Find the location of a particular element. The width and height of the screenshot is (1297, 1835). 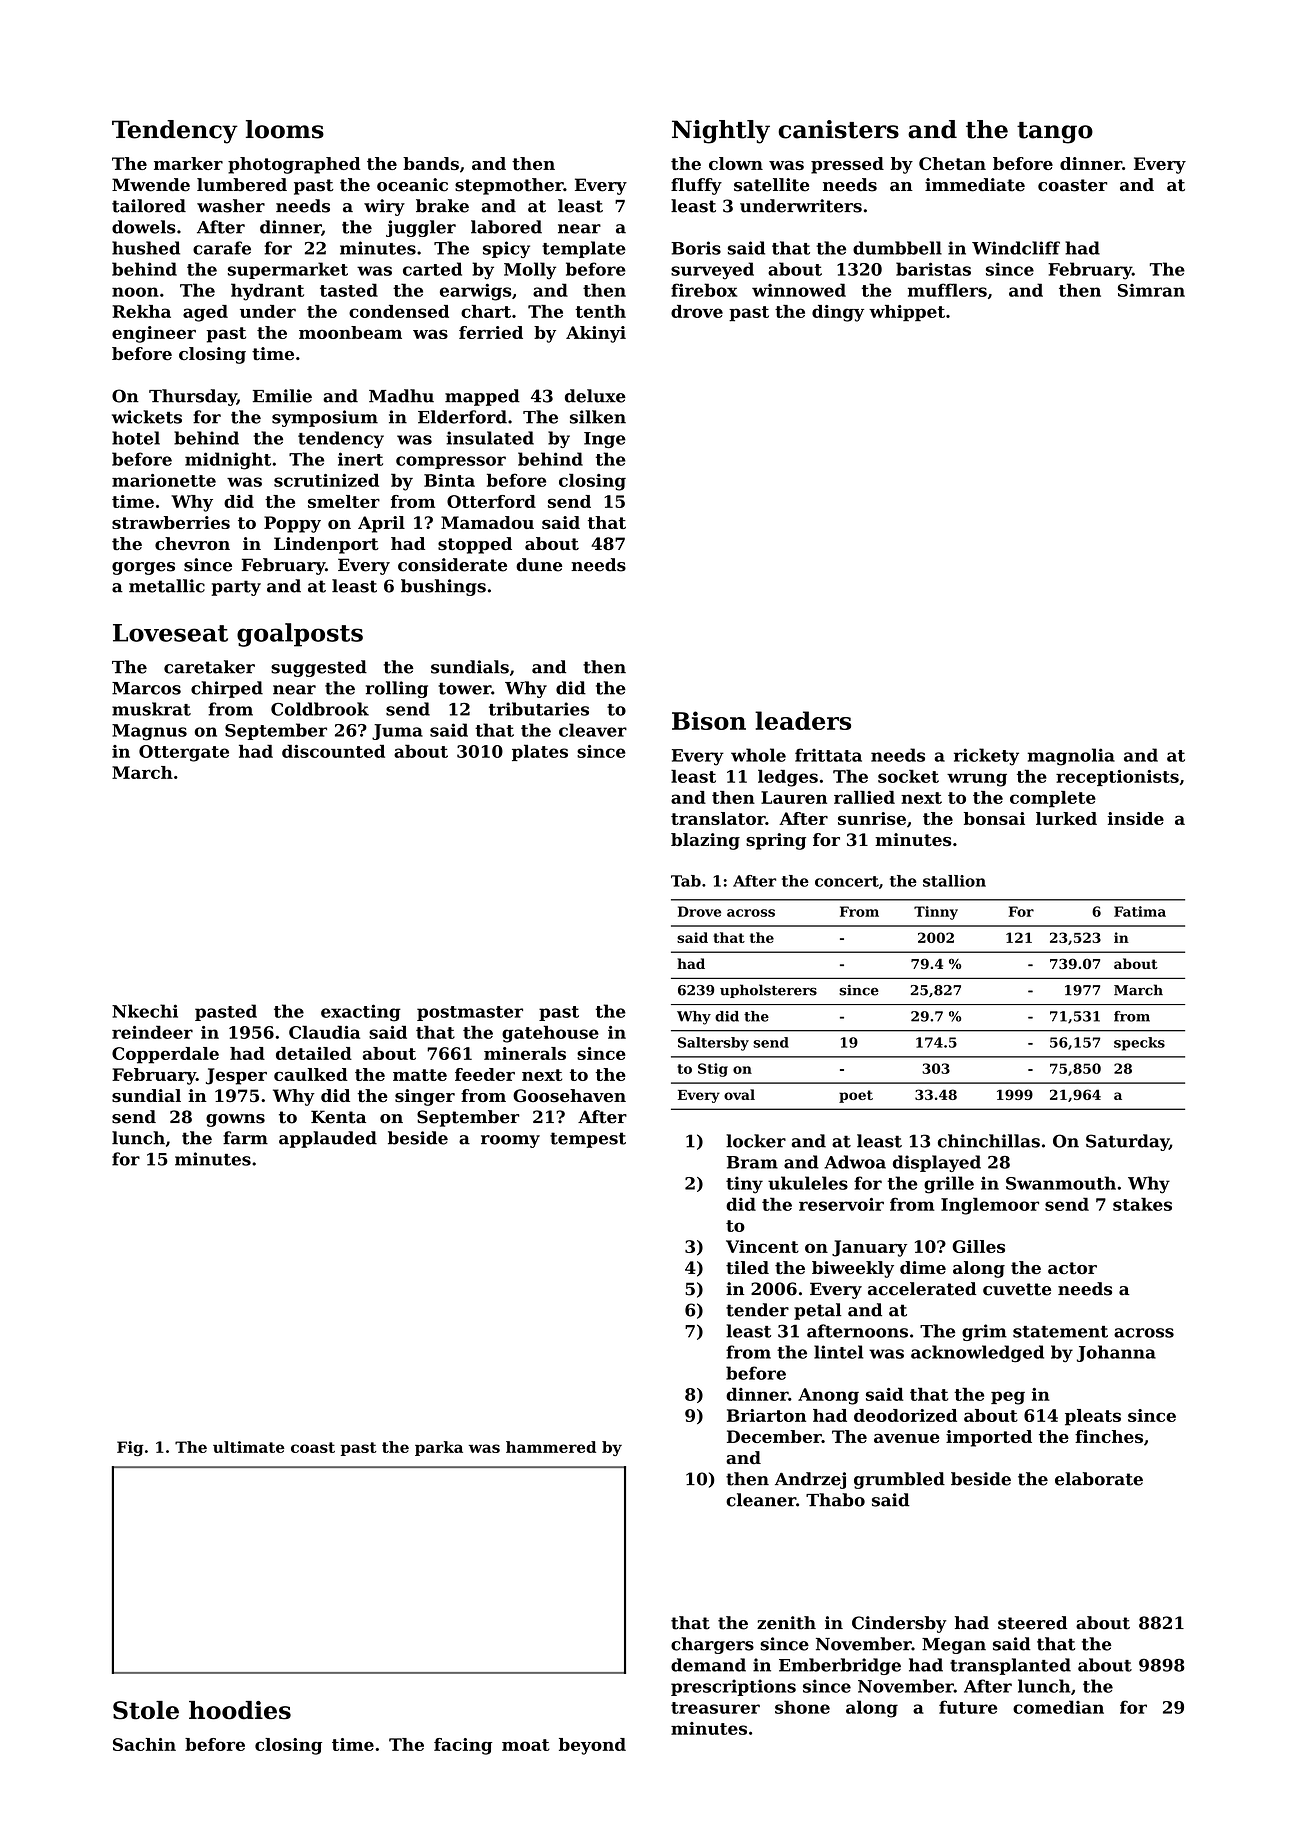

tango is located at coordinates (1055, 133).
